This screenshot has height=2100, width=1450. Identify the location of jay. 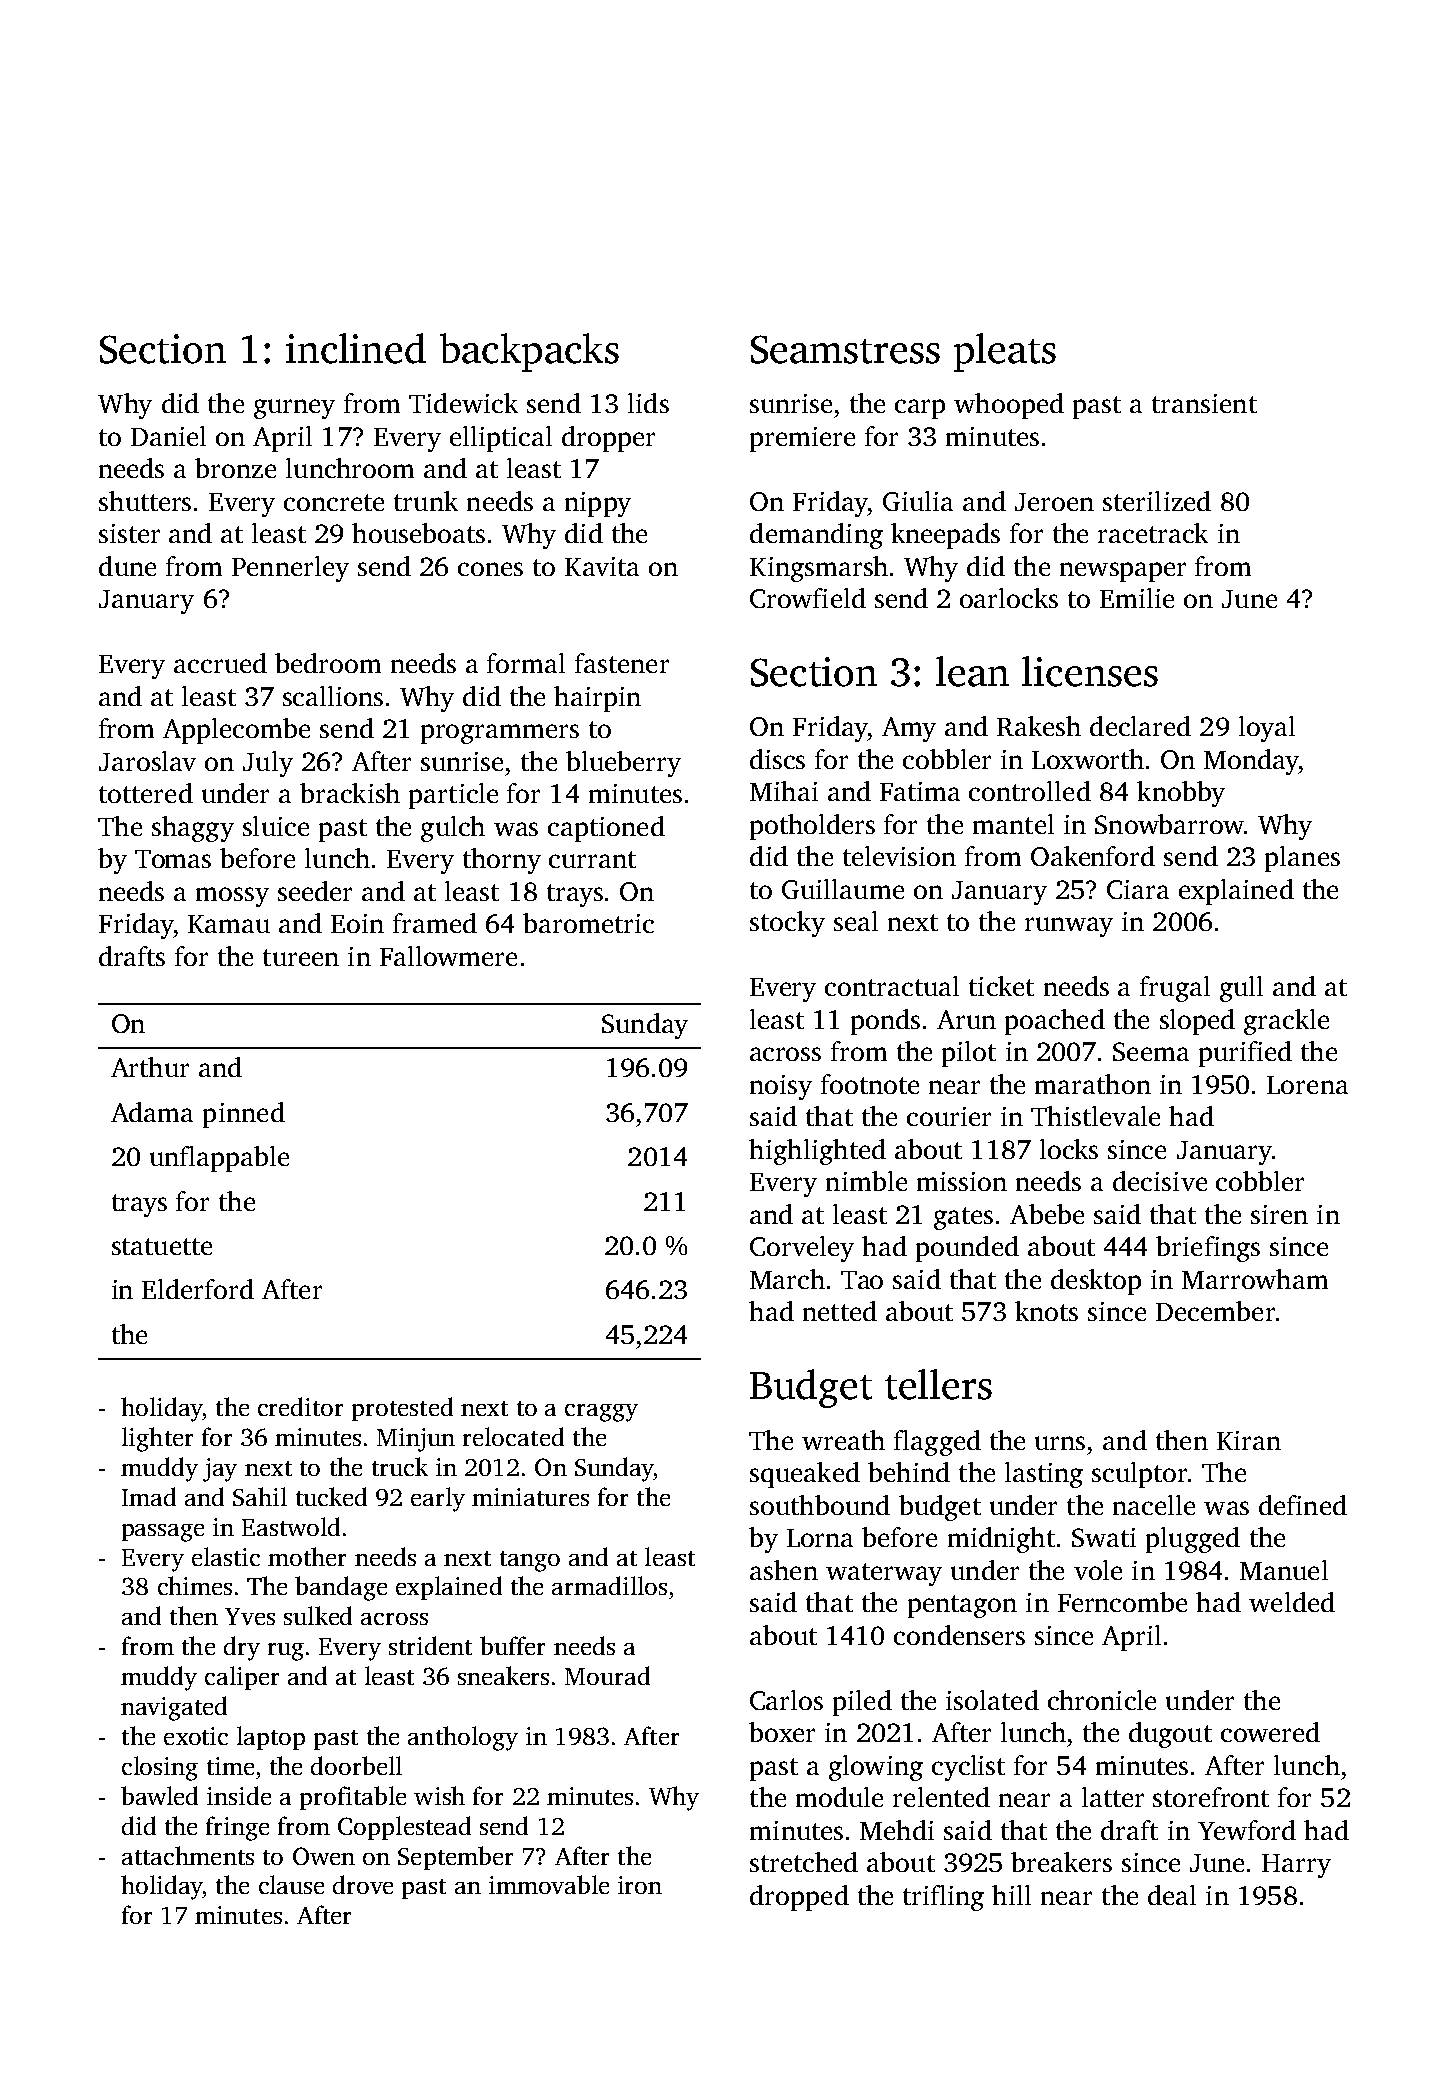
(220, 1470).
